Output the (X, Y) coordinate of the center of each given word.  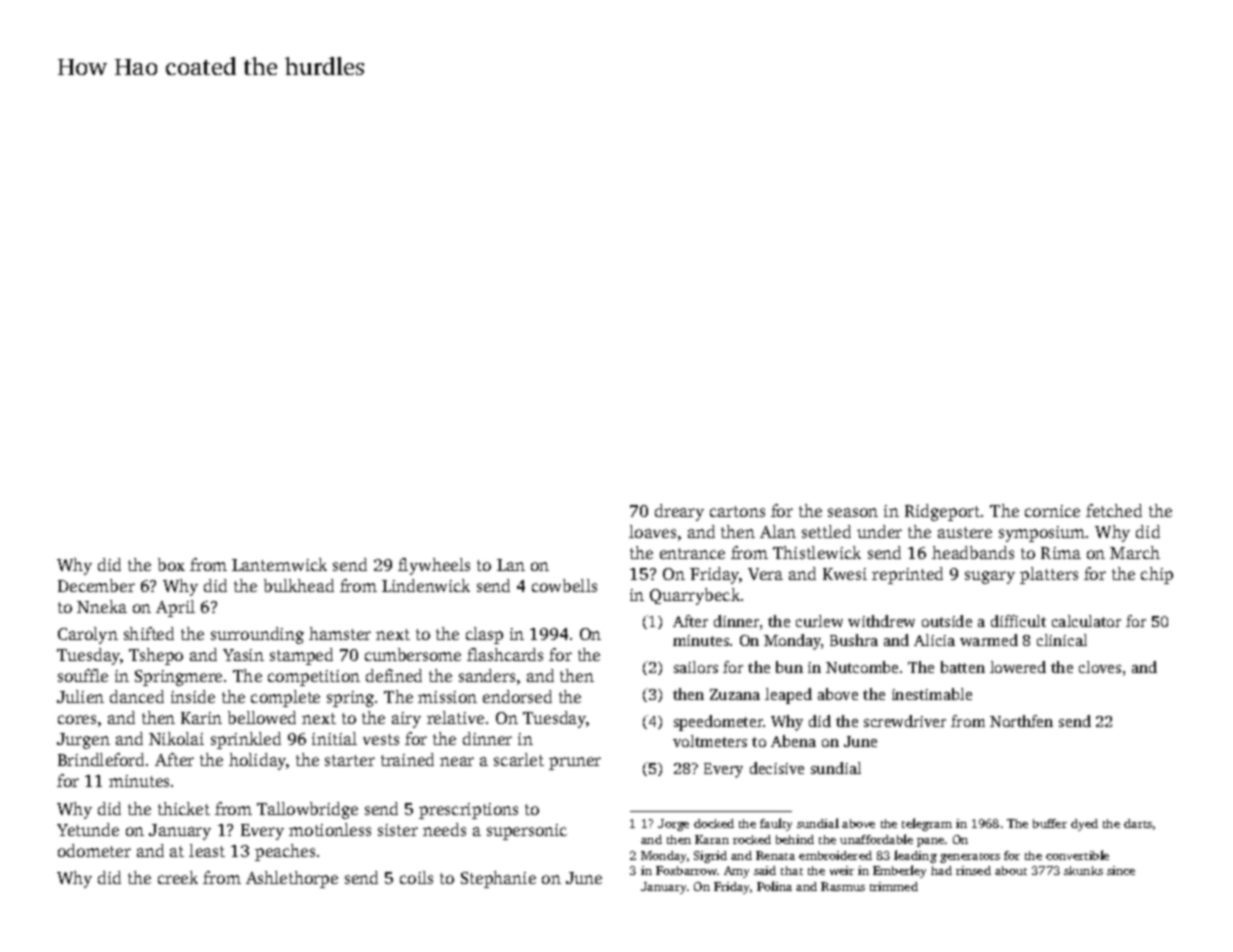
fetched (1114, 510)
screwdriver (905, 721)
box (171, 564)
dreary (679, 512)
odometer (94, 850)
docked (714, 823)
